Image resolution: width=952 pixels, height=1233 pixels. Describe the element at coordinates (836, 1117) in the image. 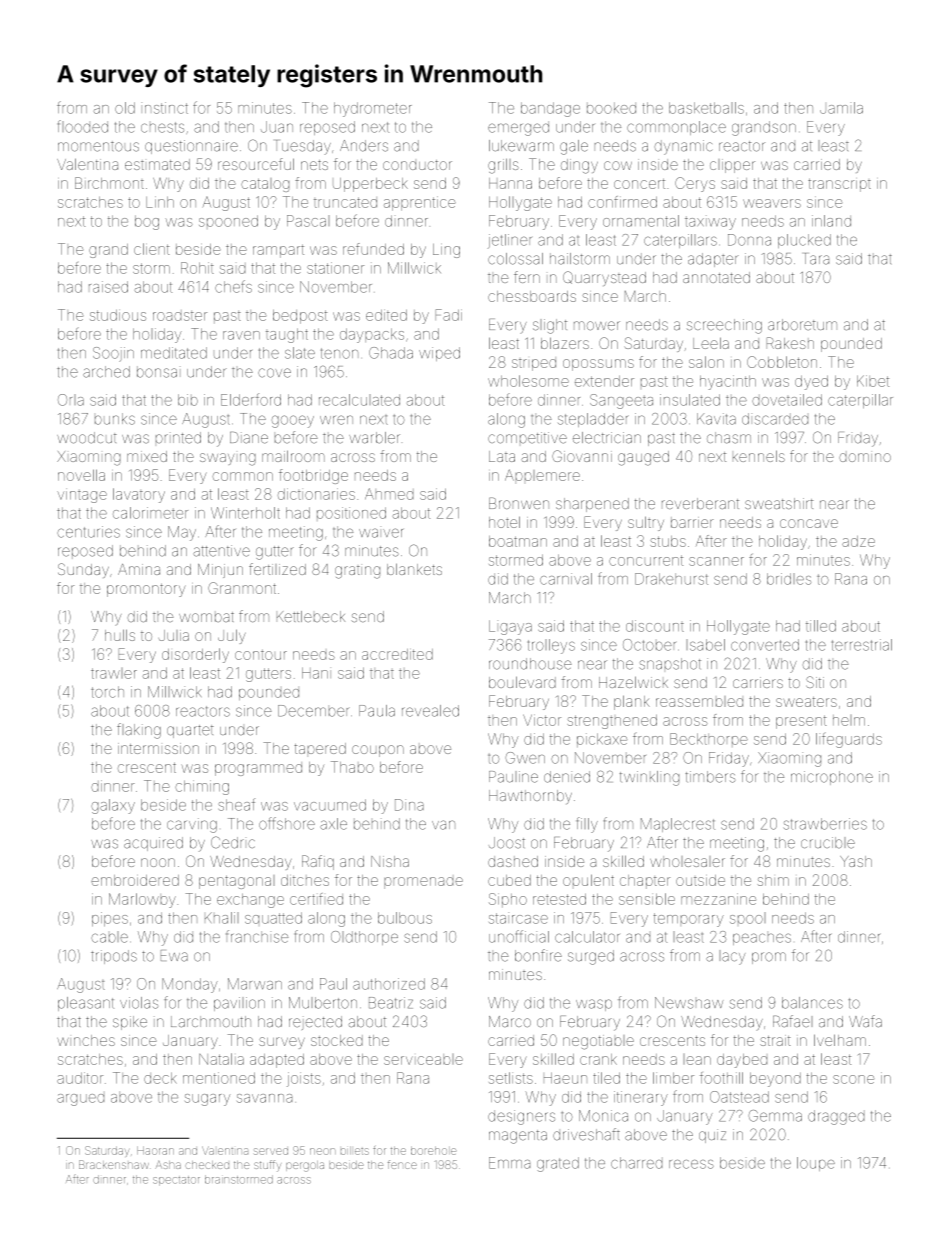

I see `dragged` at that location.
